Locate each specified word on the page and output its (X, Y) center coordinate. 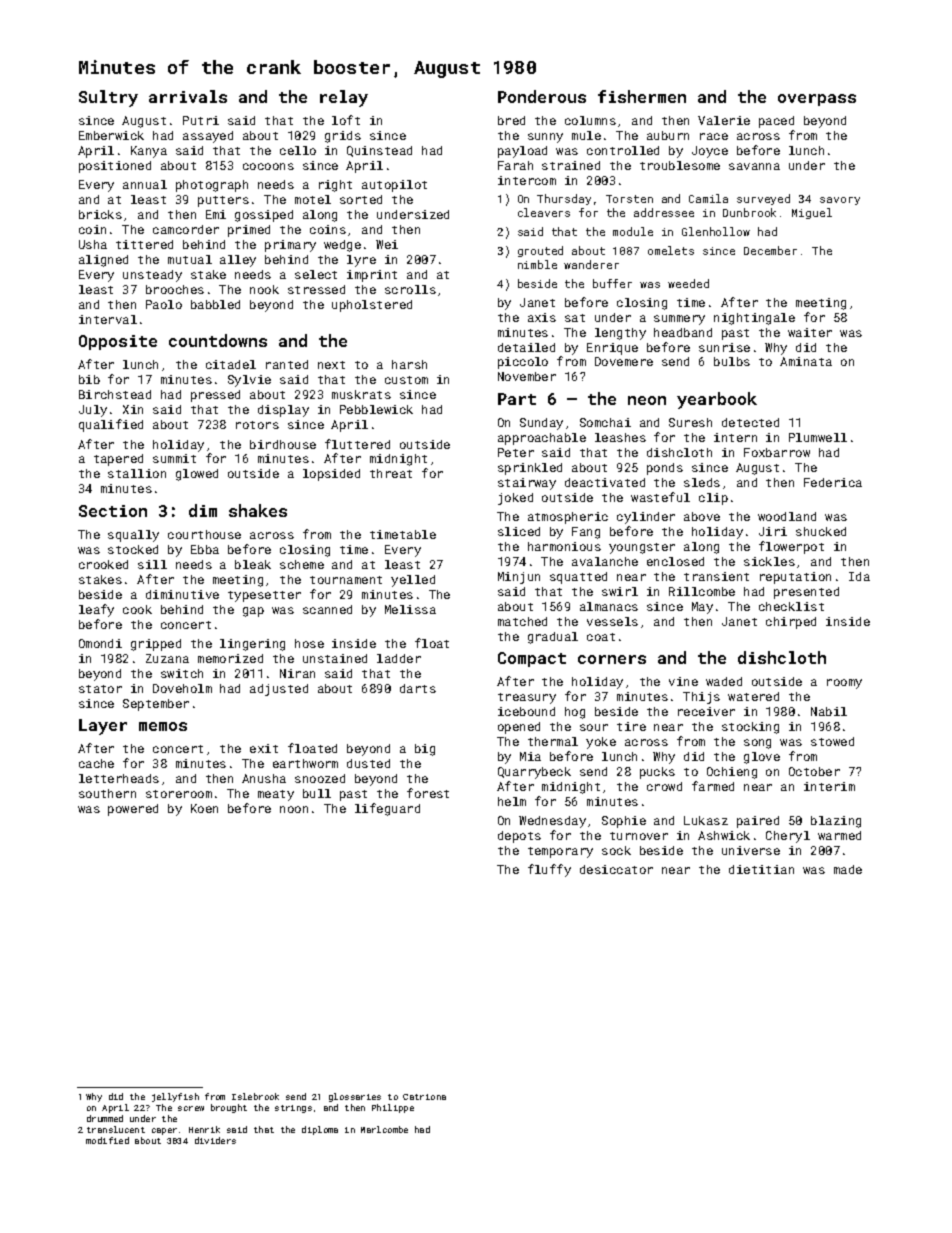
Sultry (108, 98)
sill (152, 564)
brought (229, 1108)
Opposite (118, 342)
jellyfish (175, 1097)
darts (418, 688)
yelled (413, 581)
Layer (103, 727)
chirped (791, 623)
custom (406, 380)
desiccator (616, 869)
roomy (844, 684)
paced (776, 122)
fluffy (549, 870)
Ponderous (542, 96)
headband (683, 332)
